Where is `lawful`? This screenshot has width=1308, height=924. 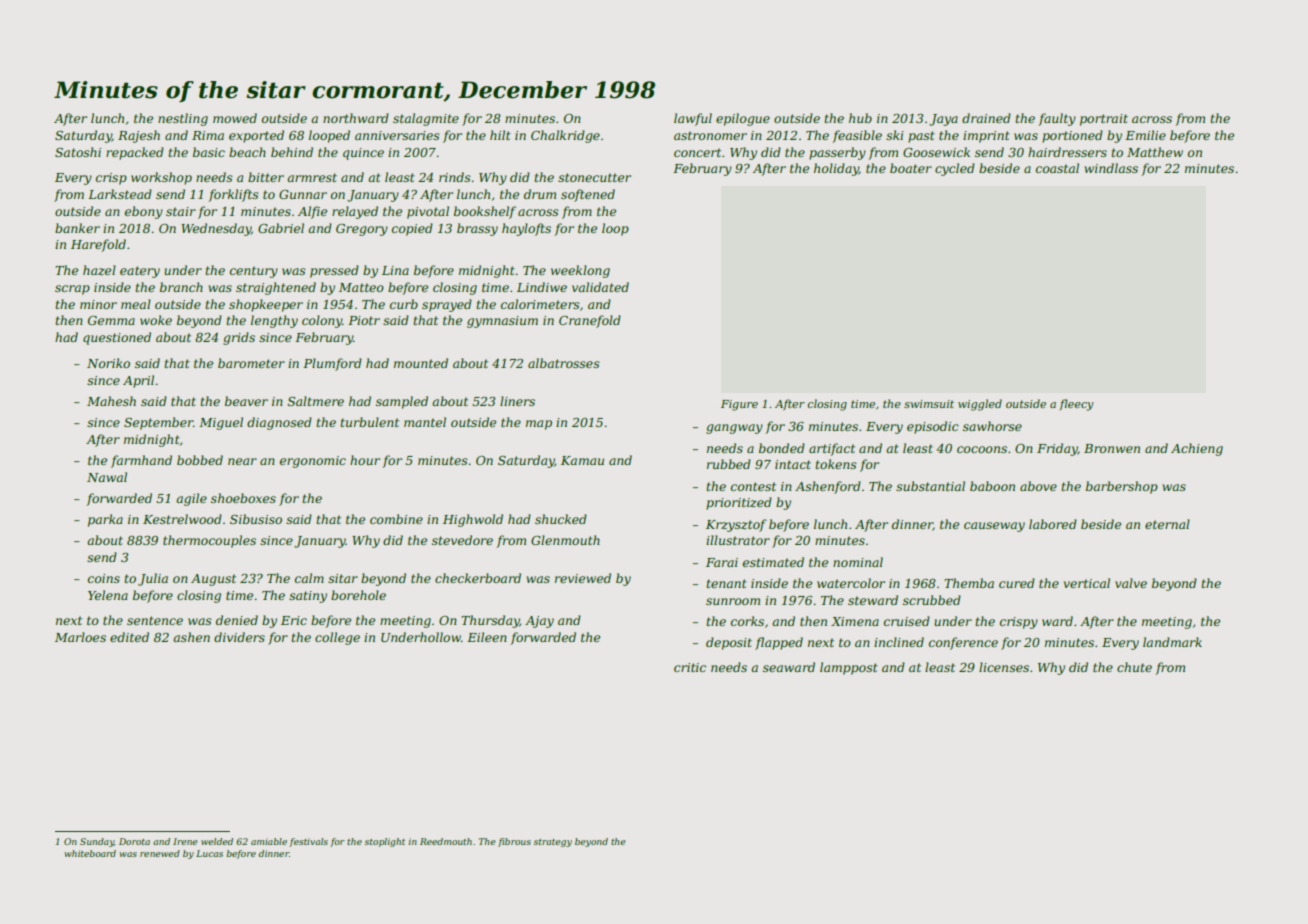
lawful is located at coordinates (693, 119).
